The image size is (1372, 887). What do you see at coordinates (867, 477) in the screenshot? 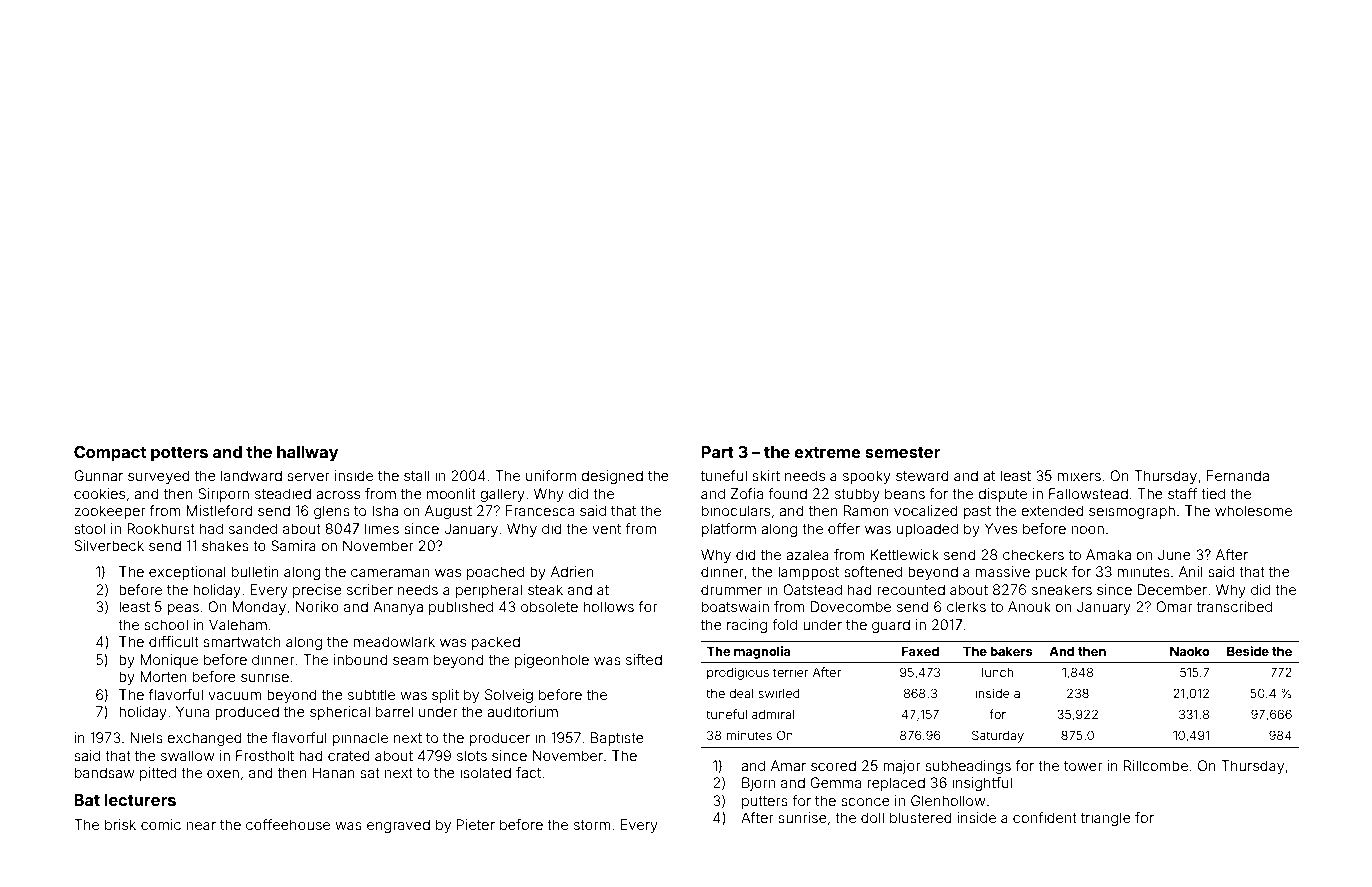
I see `spooky` at bounding box center [867, 477].
